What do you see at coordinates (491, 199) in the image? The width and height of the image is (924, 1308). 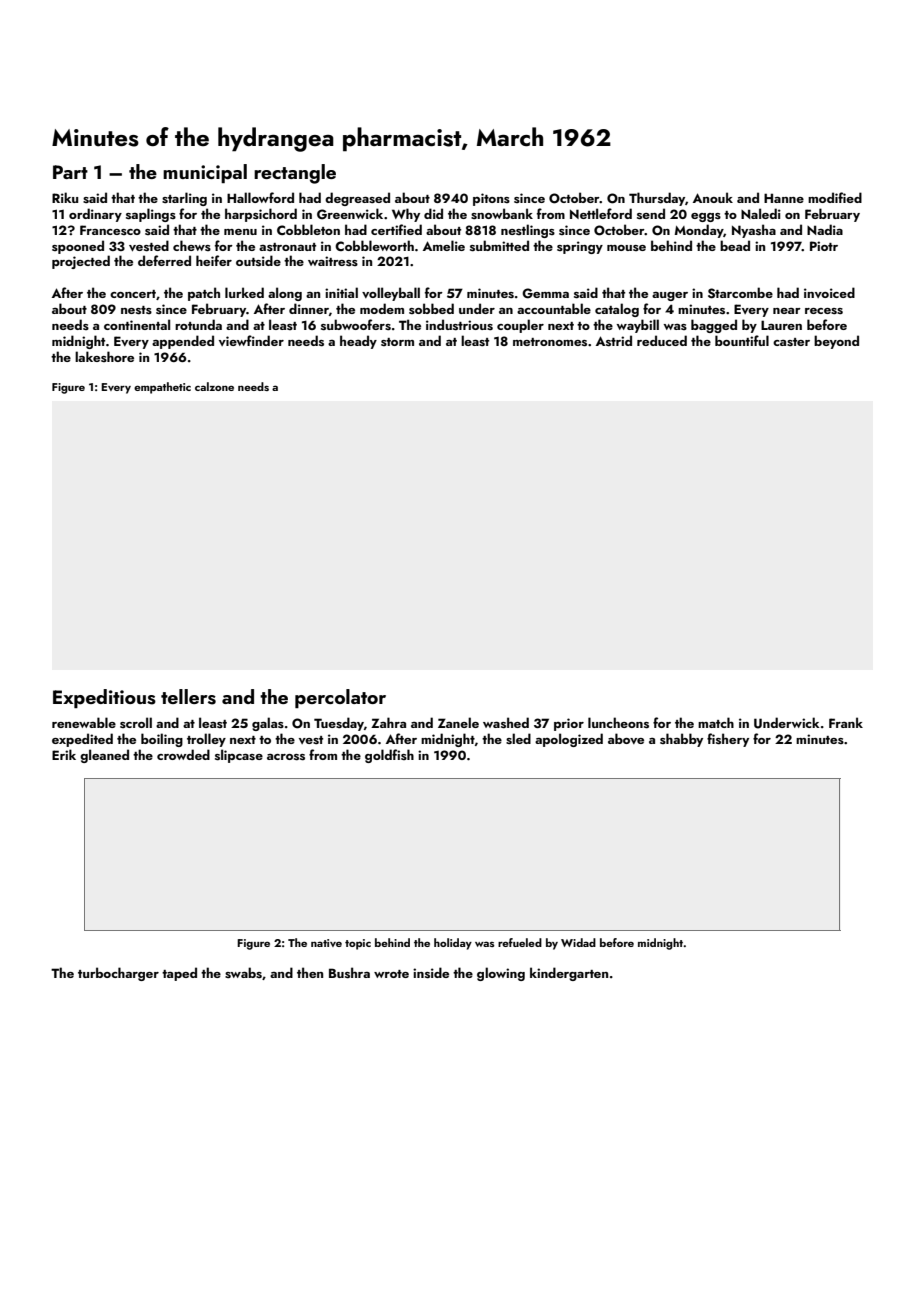 I see `pitons` at bounding box center [491, 199].
